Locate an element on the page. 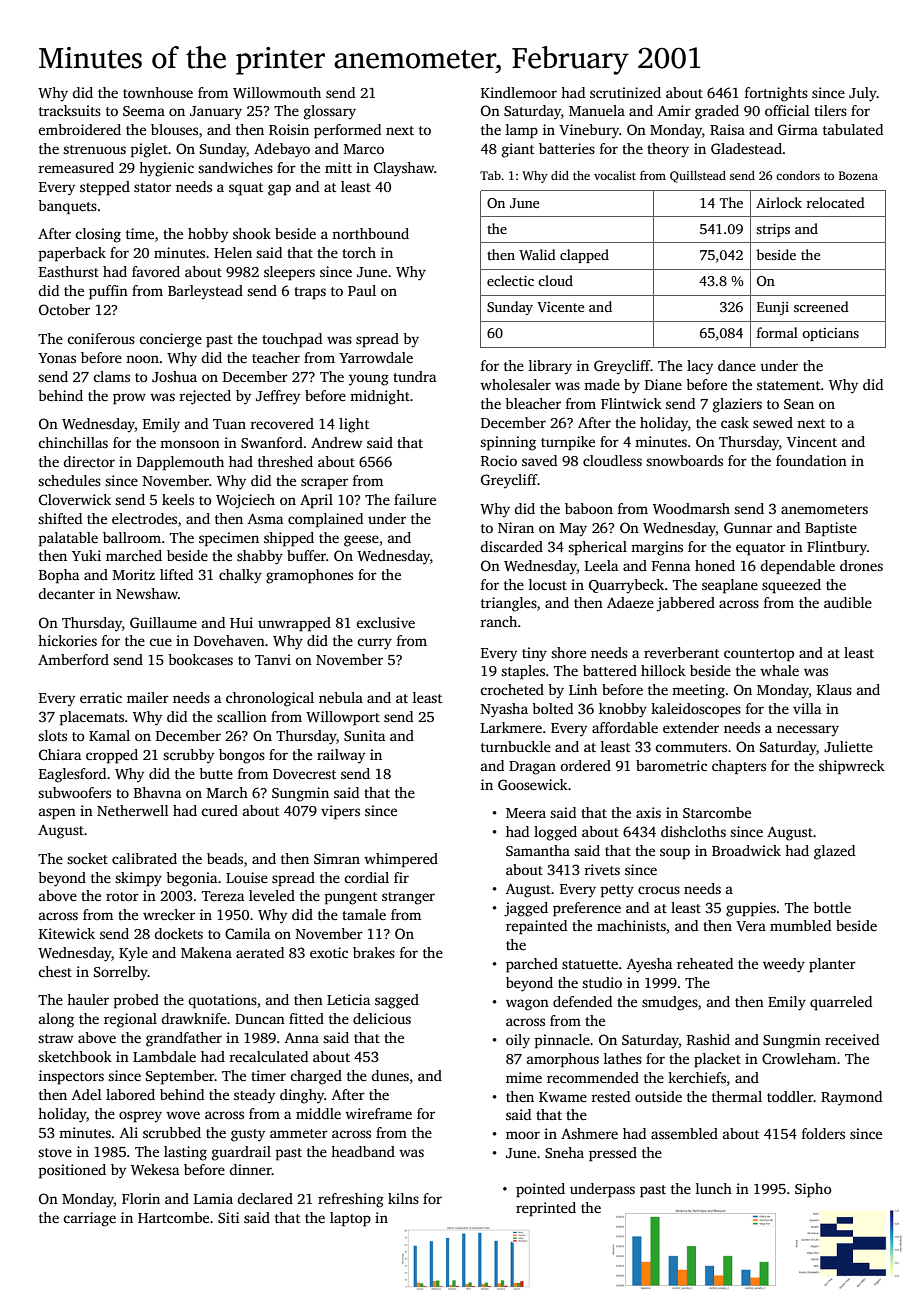 The width and height of the page is (924, 1308). skimpy is located at coordinates (138, 879).
